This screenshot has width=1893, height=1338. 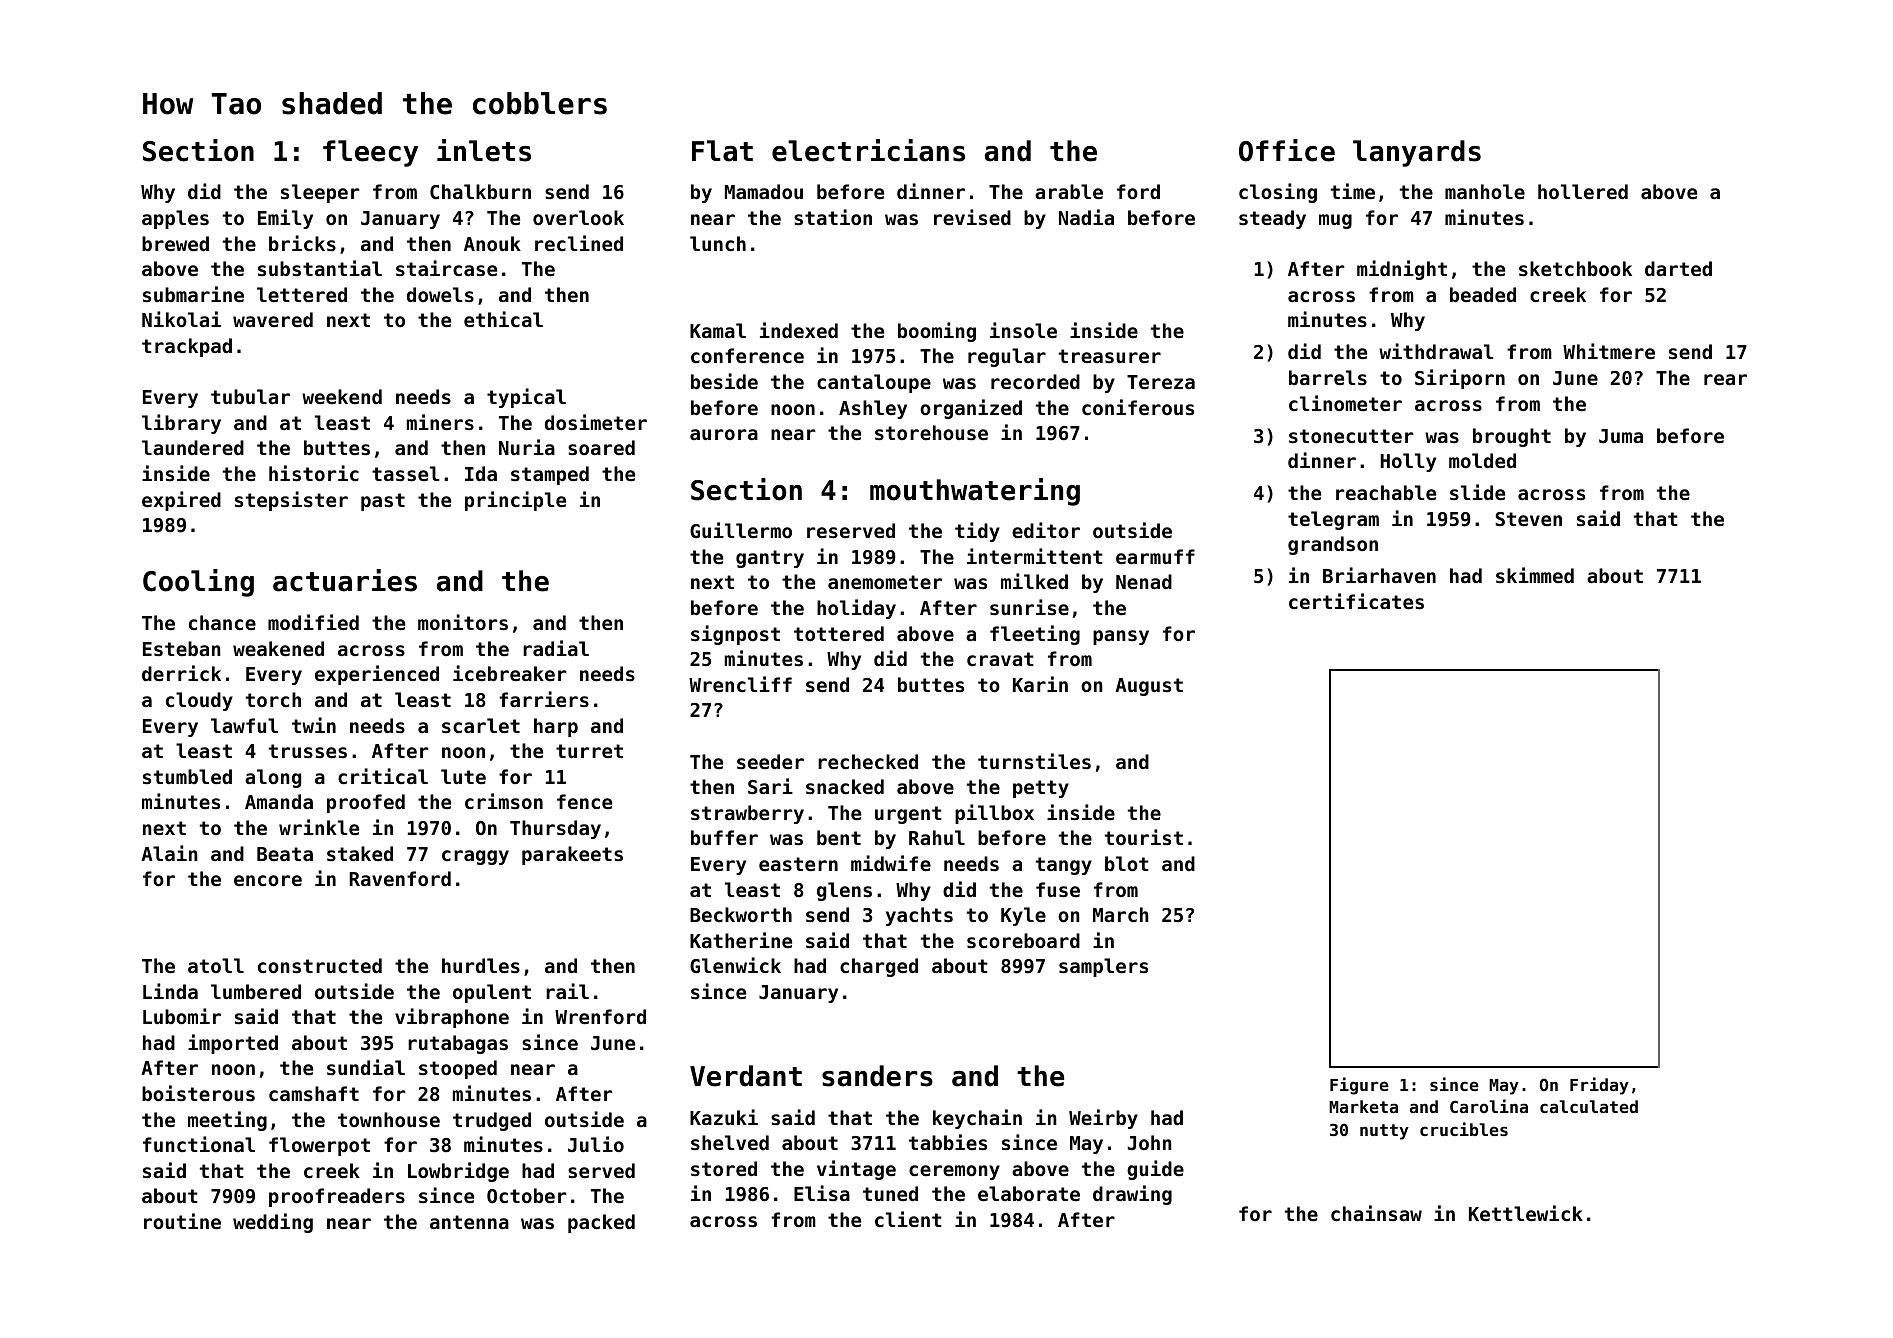 What do you see at coordinates (273, 1223) in the screenshot?
I see `wedding` at bounding box center [273, 1223].
